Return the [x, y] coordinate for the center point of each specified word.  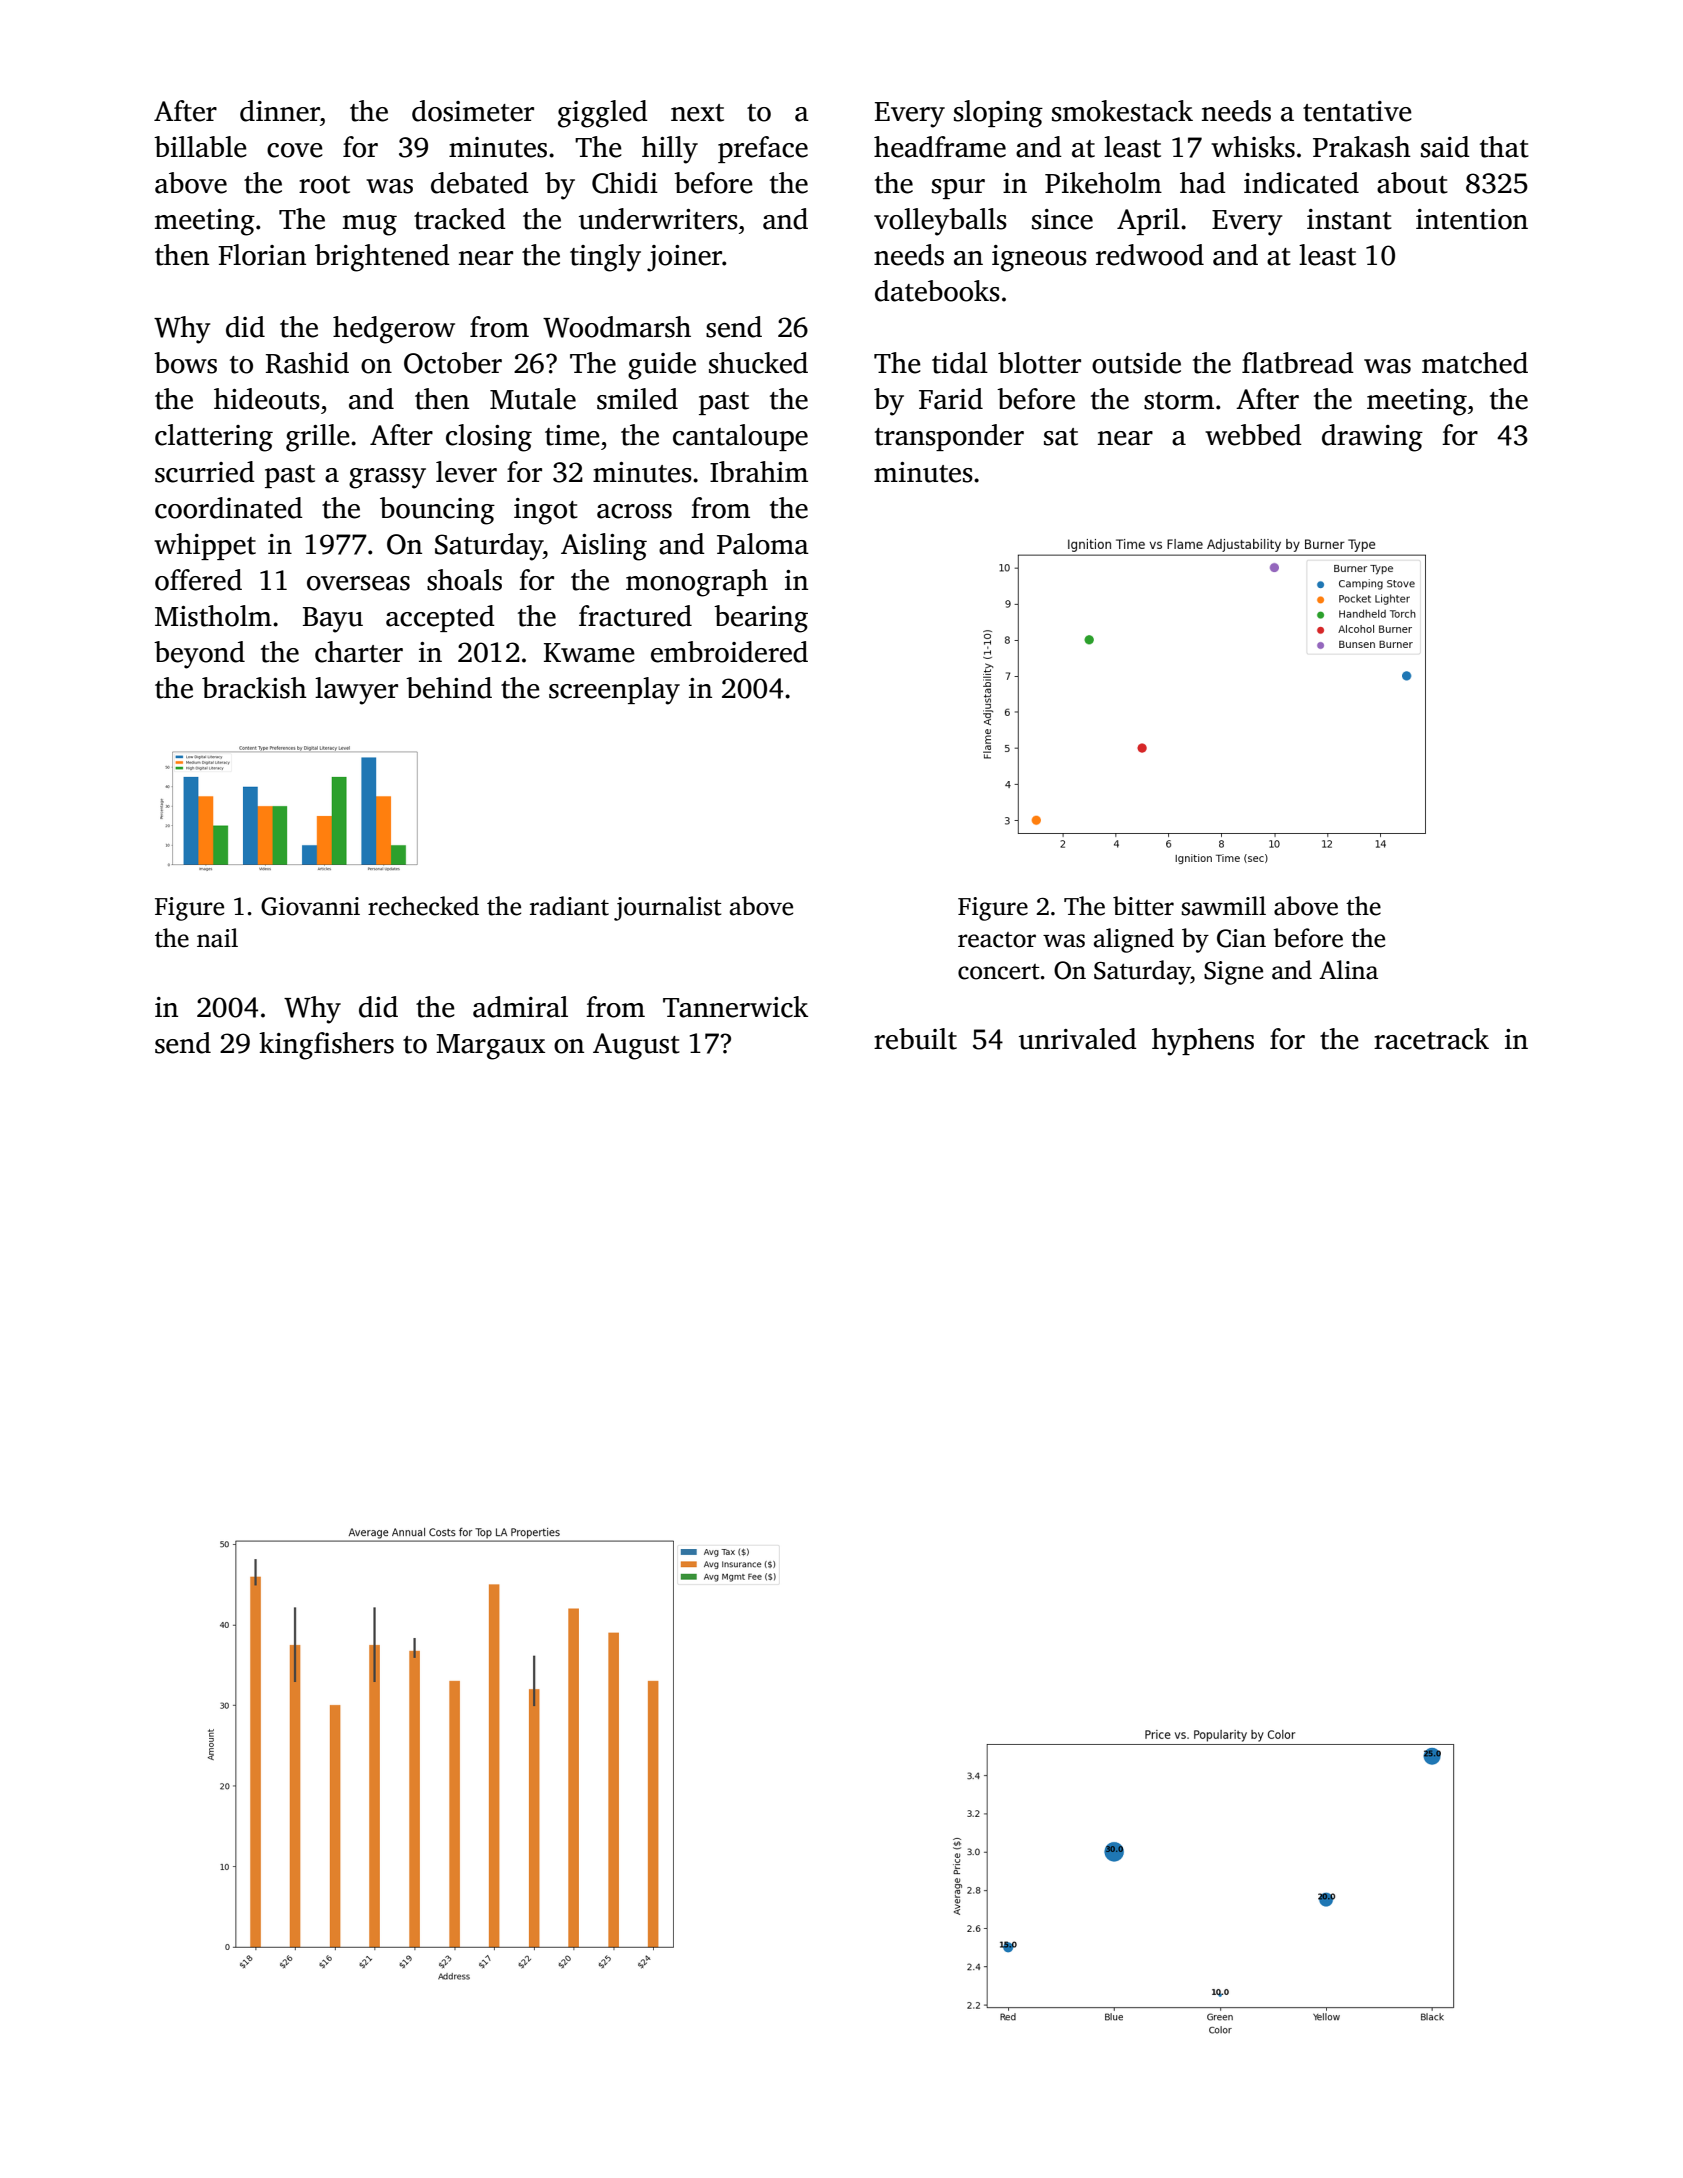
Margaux [490, 1047]
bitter [1143, 906]
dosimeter [473, 111]
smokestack [1122, 111]
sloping [998, 114]
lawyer [356, 691]
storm [1179, 401]
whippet [205, 546]
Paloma [763, 544]
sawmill [1224, 906]
